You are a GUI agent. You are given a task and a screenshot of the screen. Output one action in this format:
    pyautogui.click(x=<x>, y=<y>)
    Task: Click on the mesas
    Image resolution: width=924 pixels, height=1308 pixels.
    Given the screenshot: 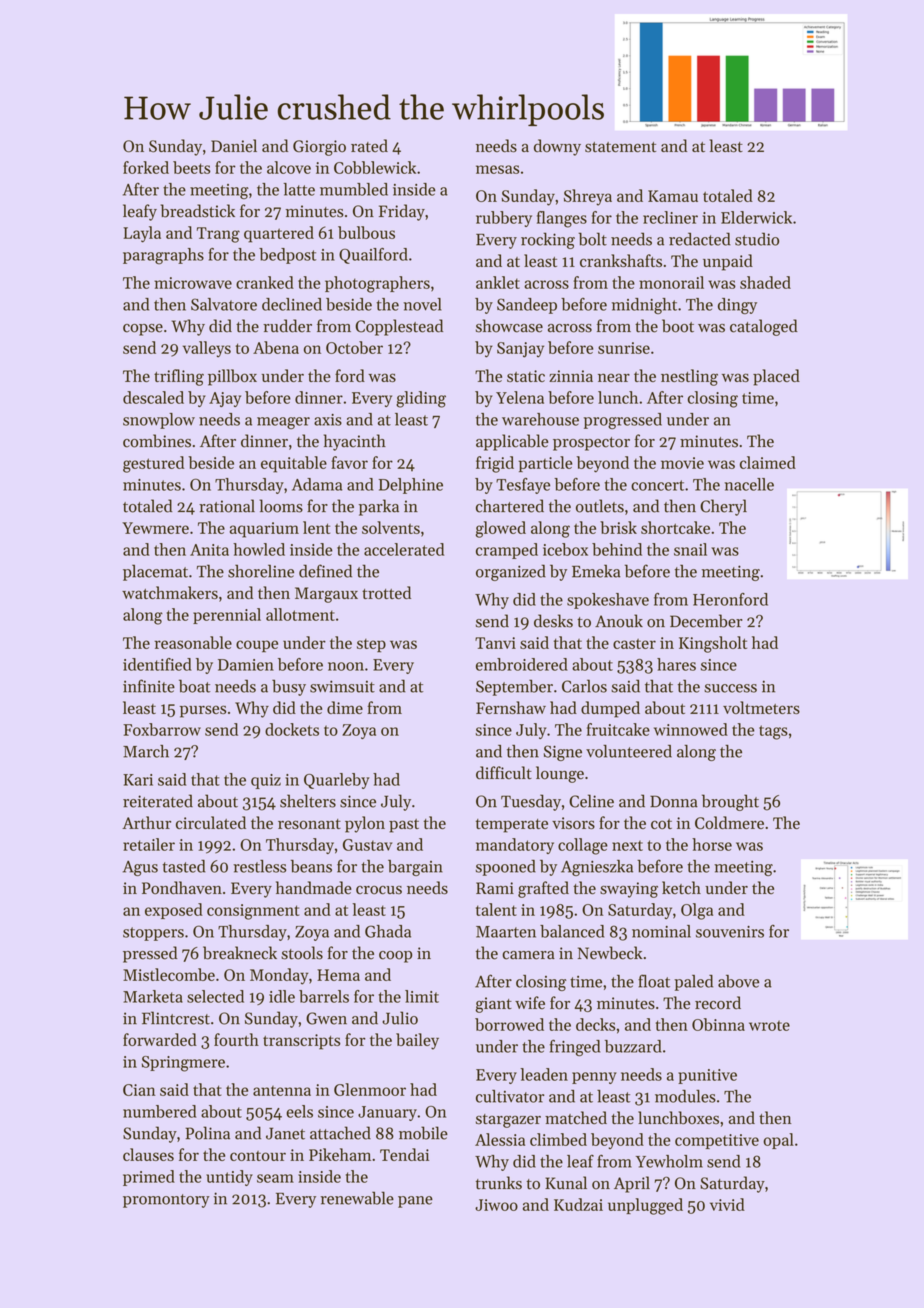 What is the action you would take?
    pyautogui.click(x=497, y=169)
